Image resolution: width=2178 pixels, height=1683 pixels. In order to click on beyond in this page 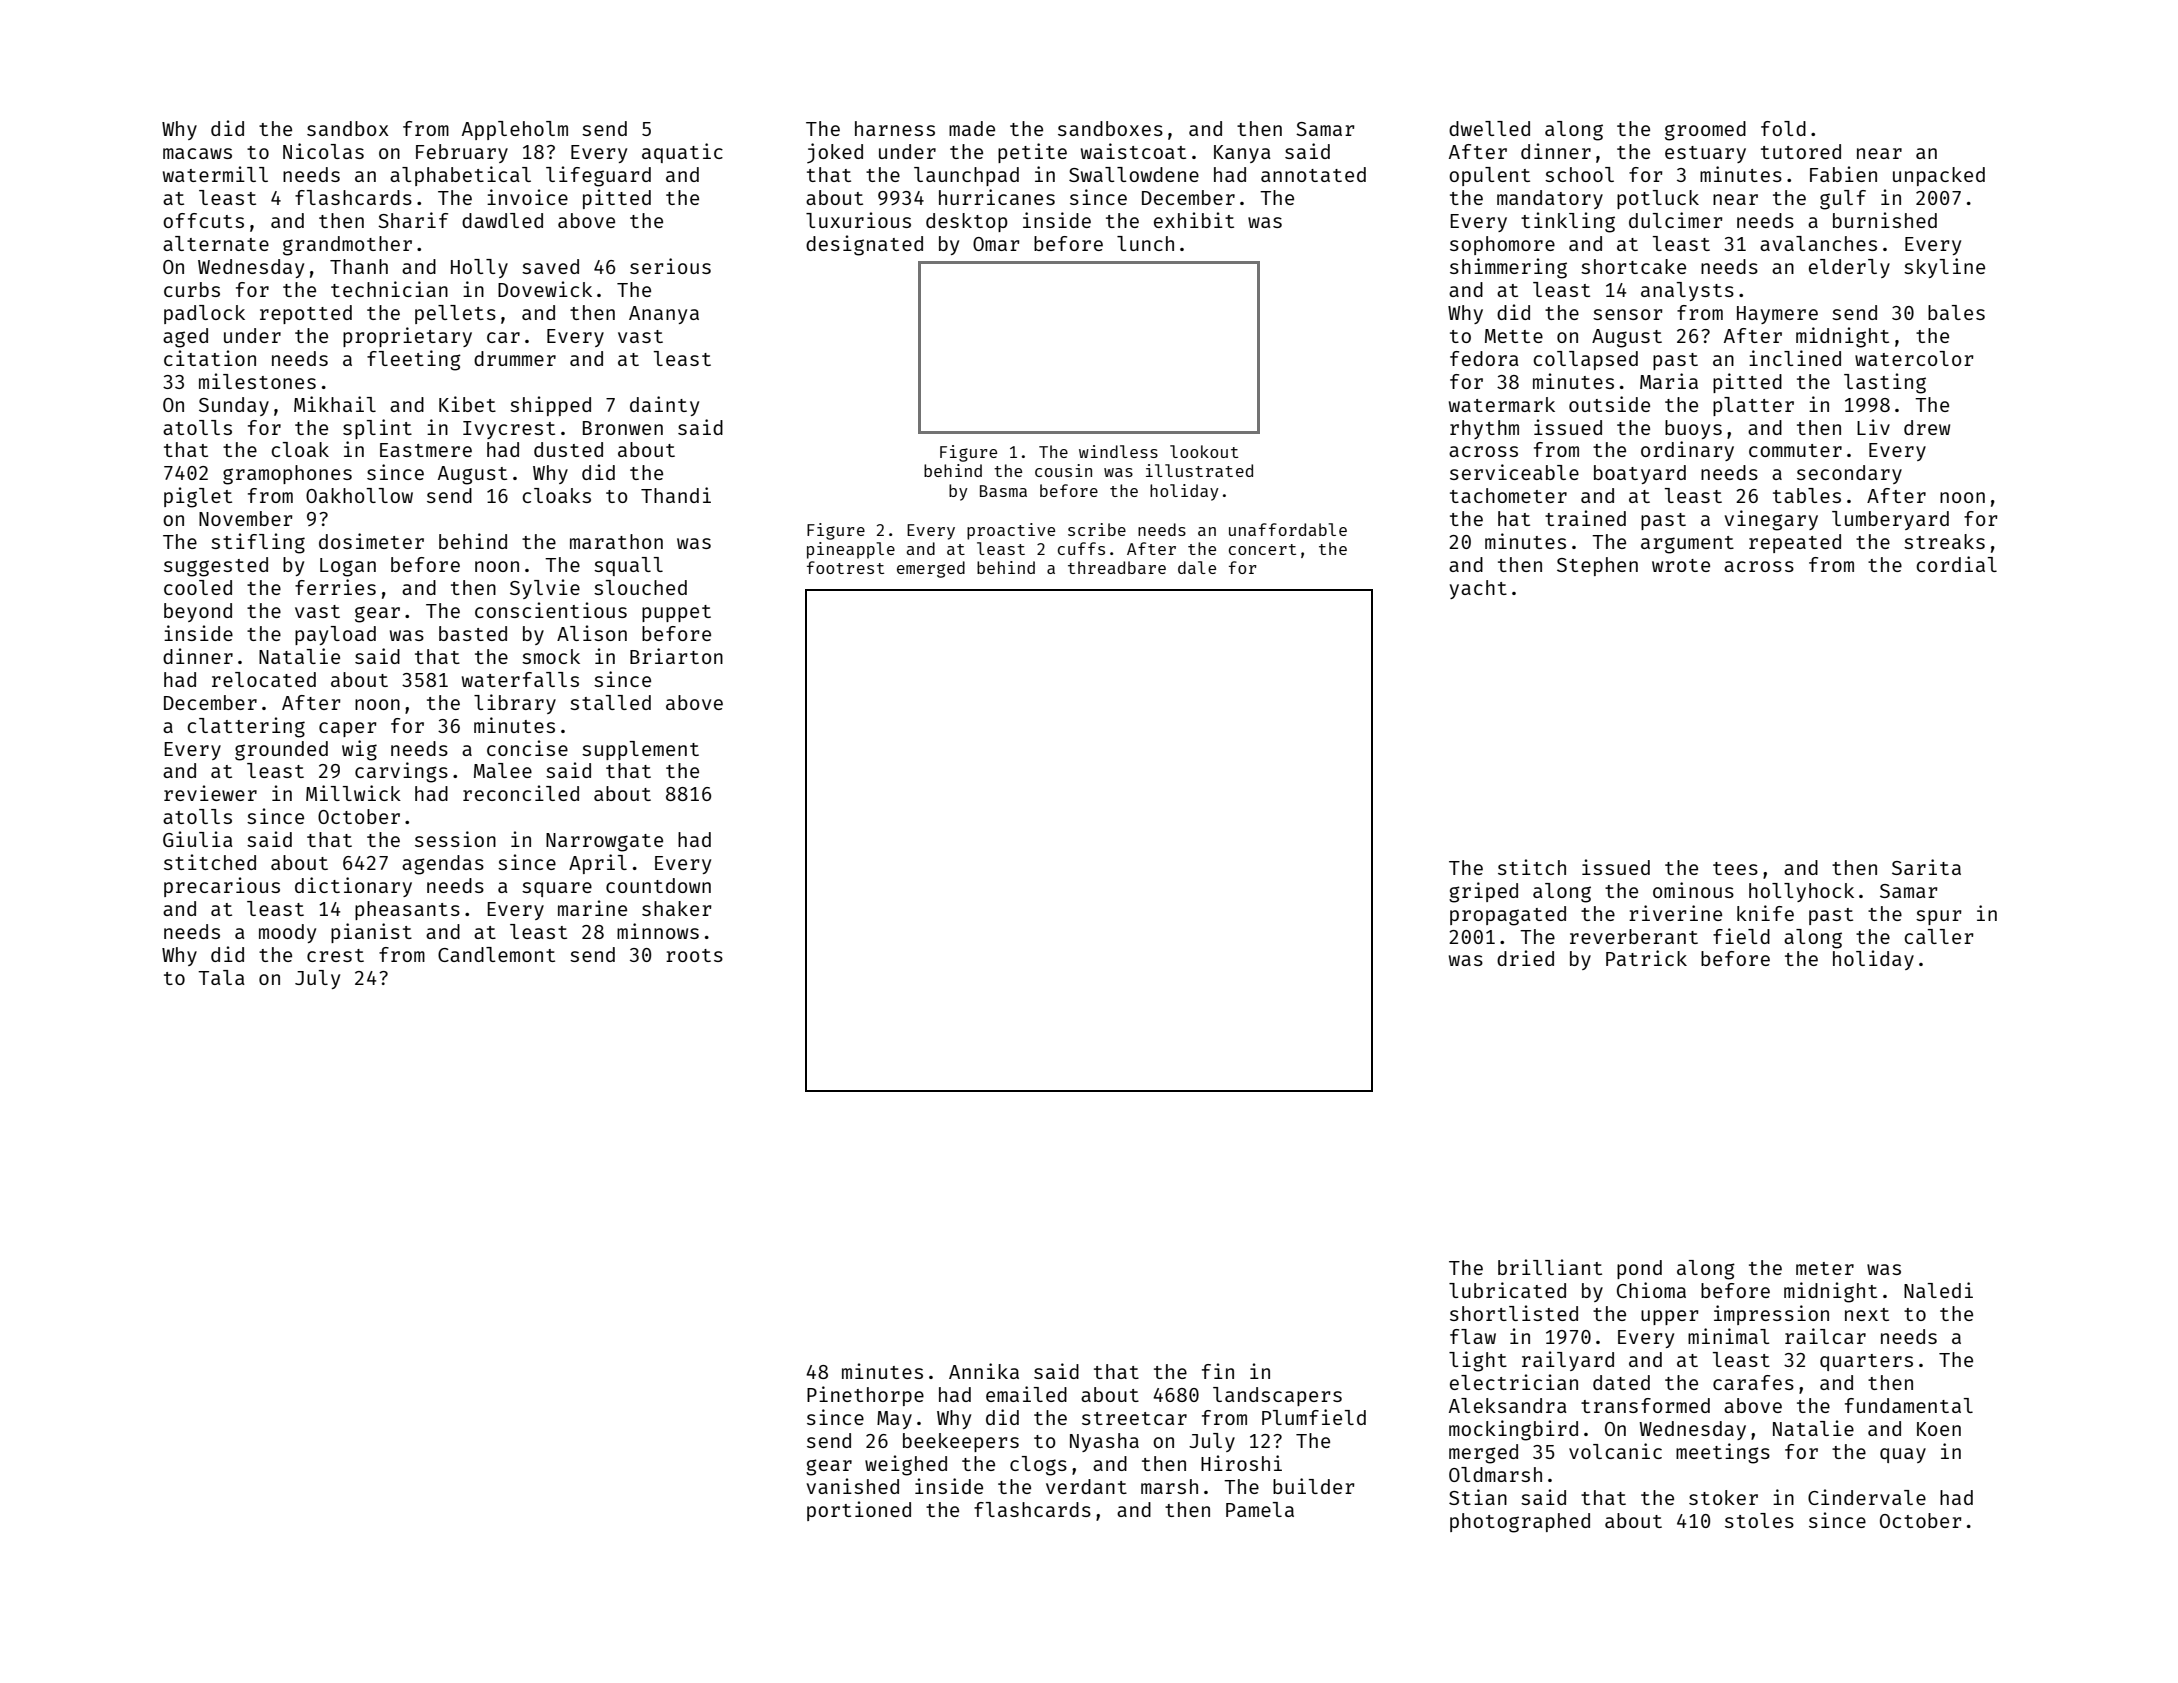, I will do `click(198, 612)`.
